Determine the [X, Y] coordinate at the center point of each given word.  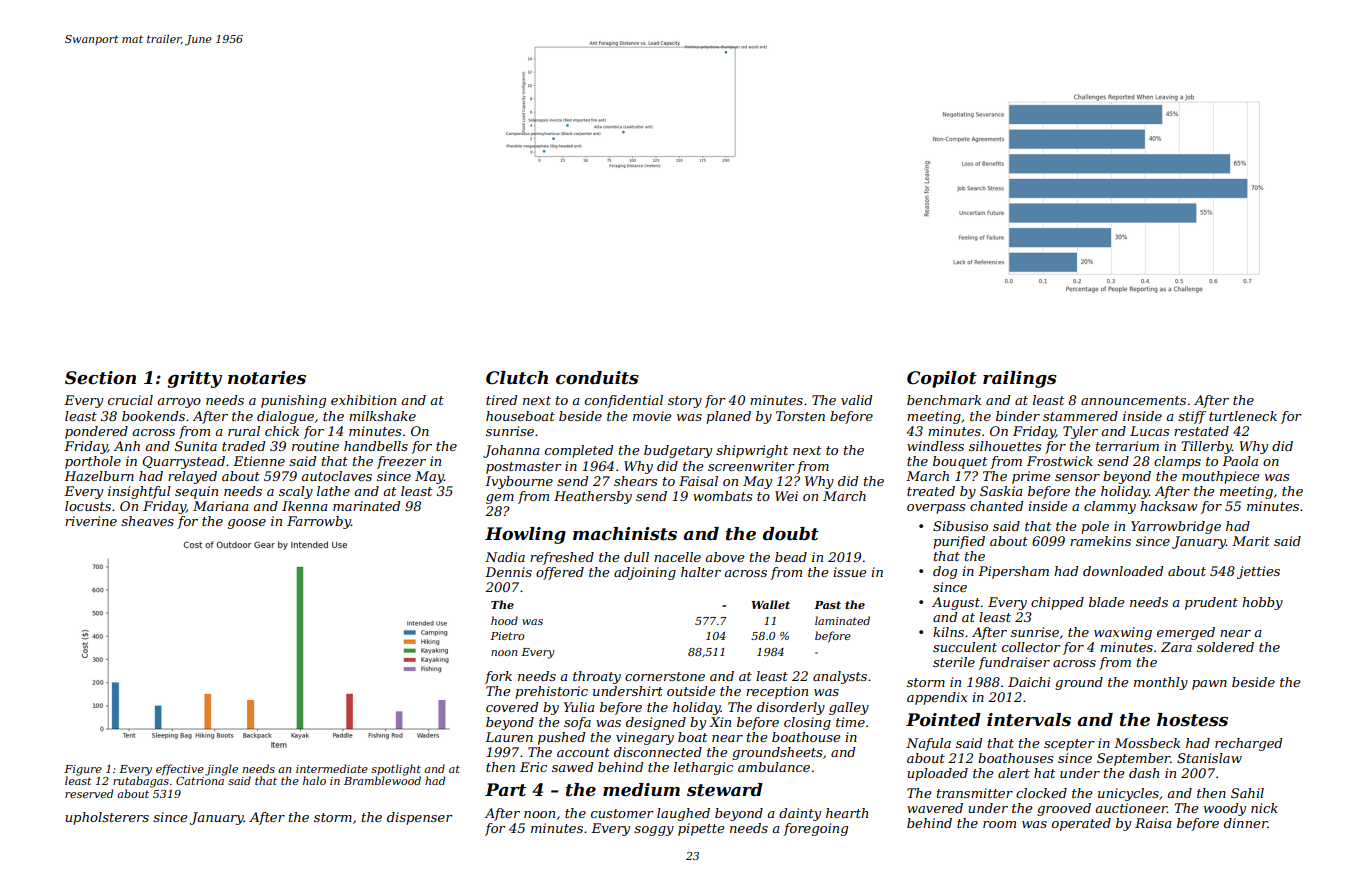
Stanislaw [1209, 758]
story [685, 402]
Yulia [579, 707]
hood [504, 620]
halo [314, 780]
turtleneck [1243, 416]
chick [282, 431]
